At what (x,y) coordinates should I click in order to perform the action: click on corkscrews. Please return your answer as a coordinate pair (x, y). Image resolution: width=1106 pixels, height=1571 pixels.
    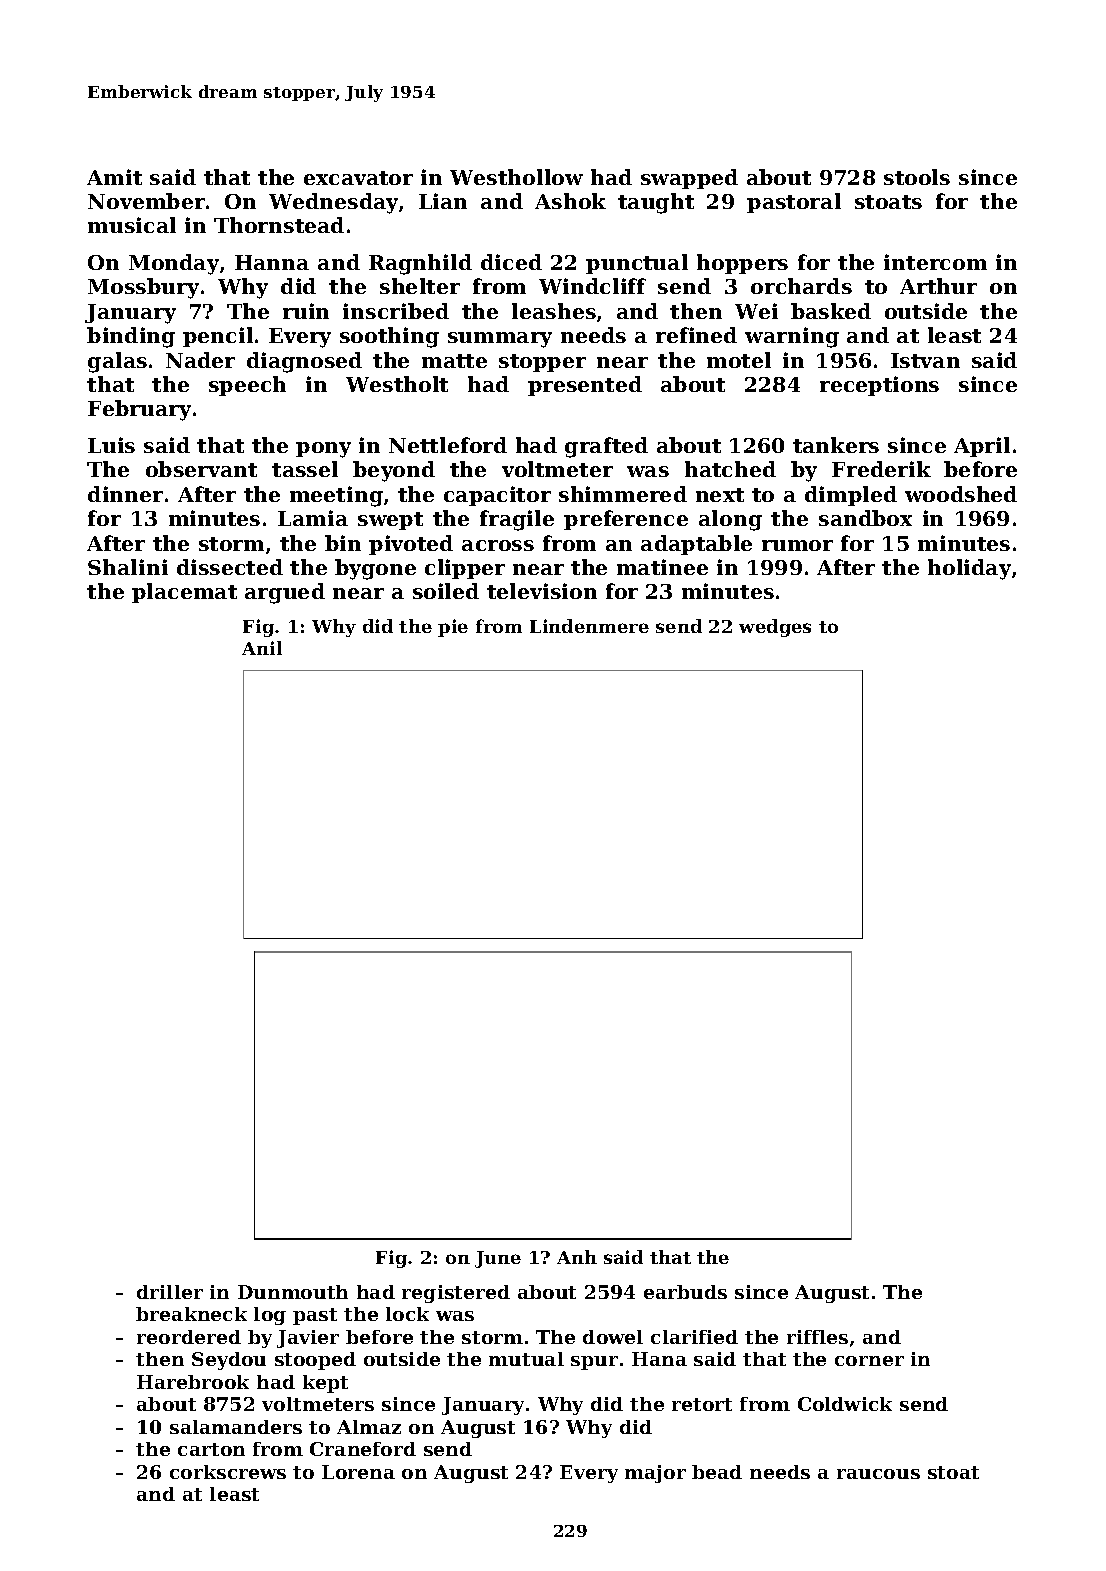
    Looking at the image, I should click on (228, 1472).
